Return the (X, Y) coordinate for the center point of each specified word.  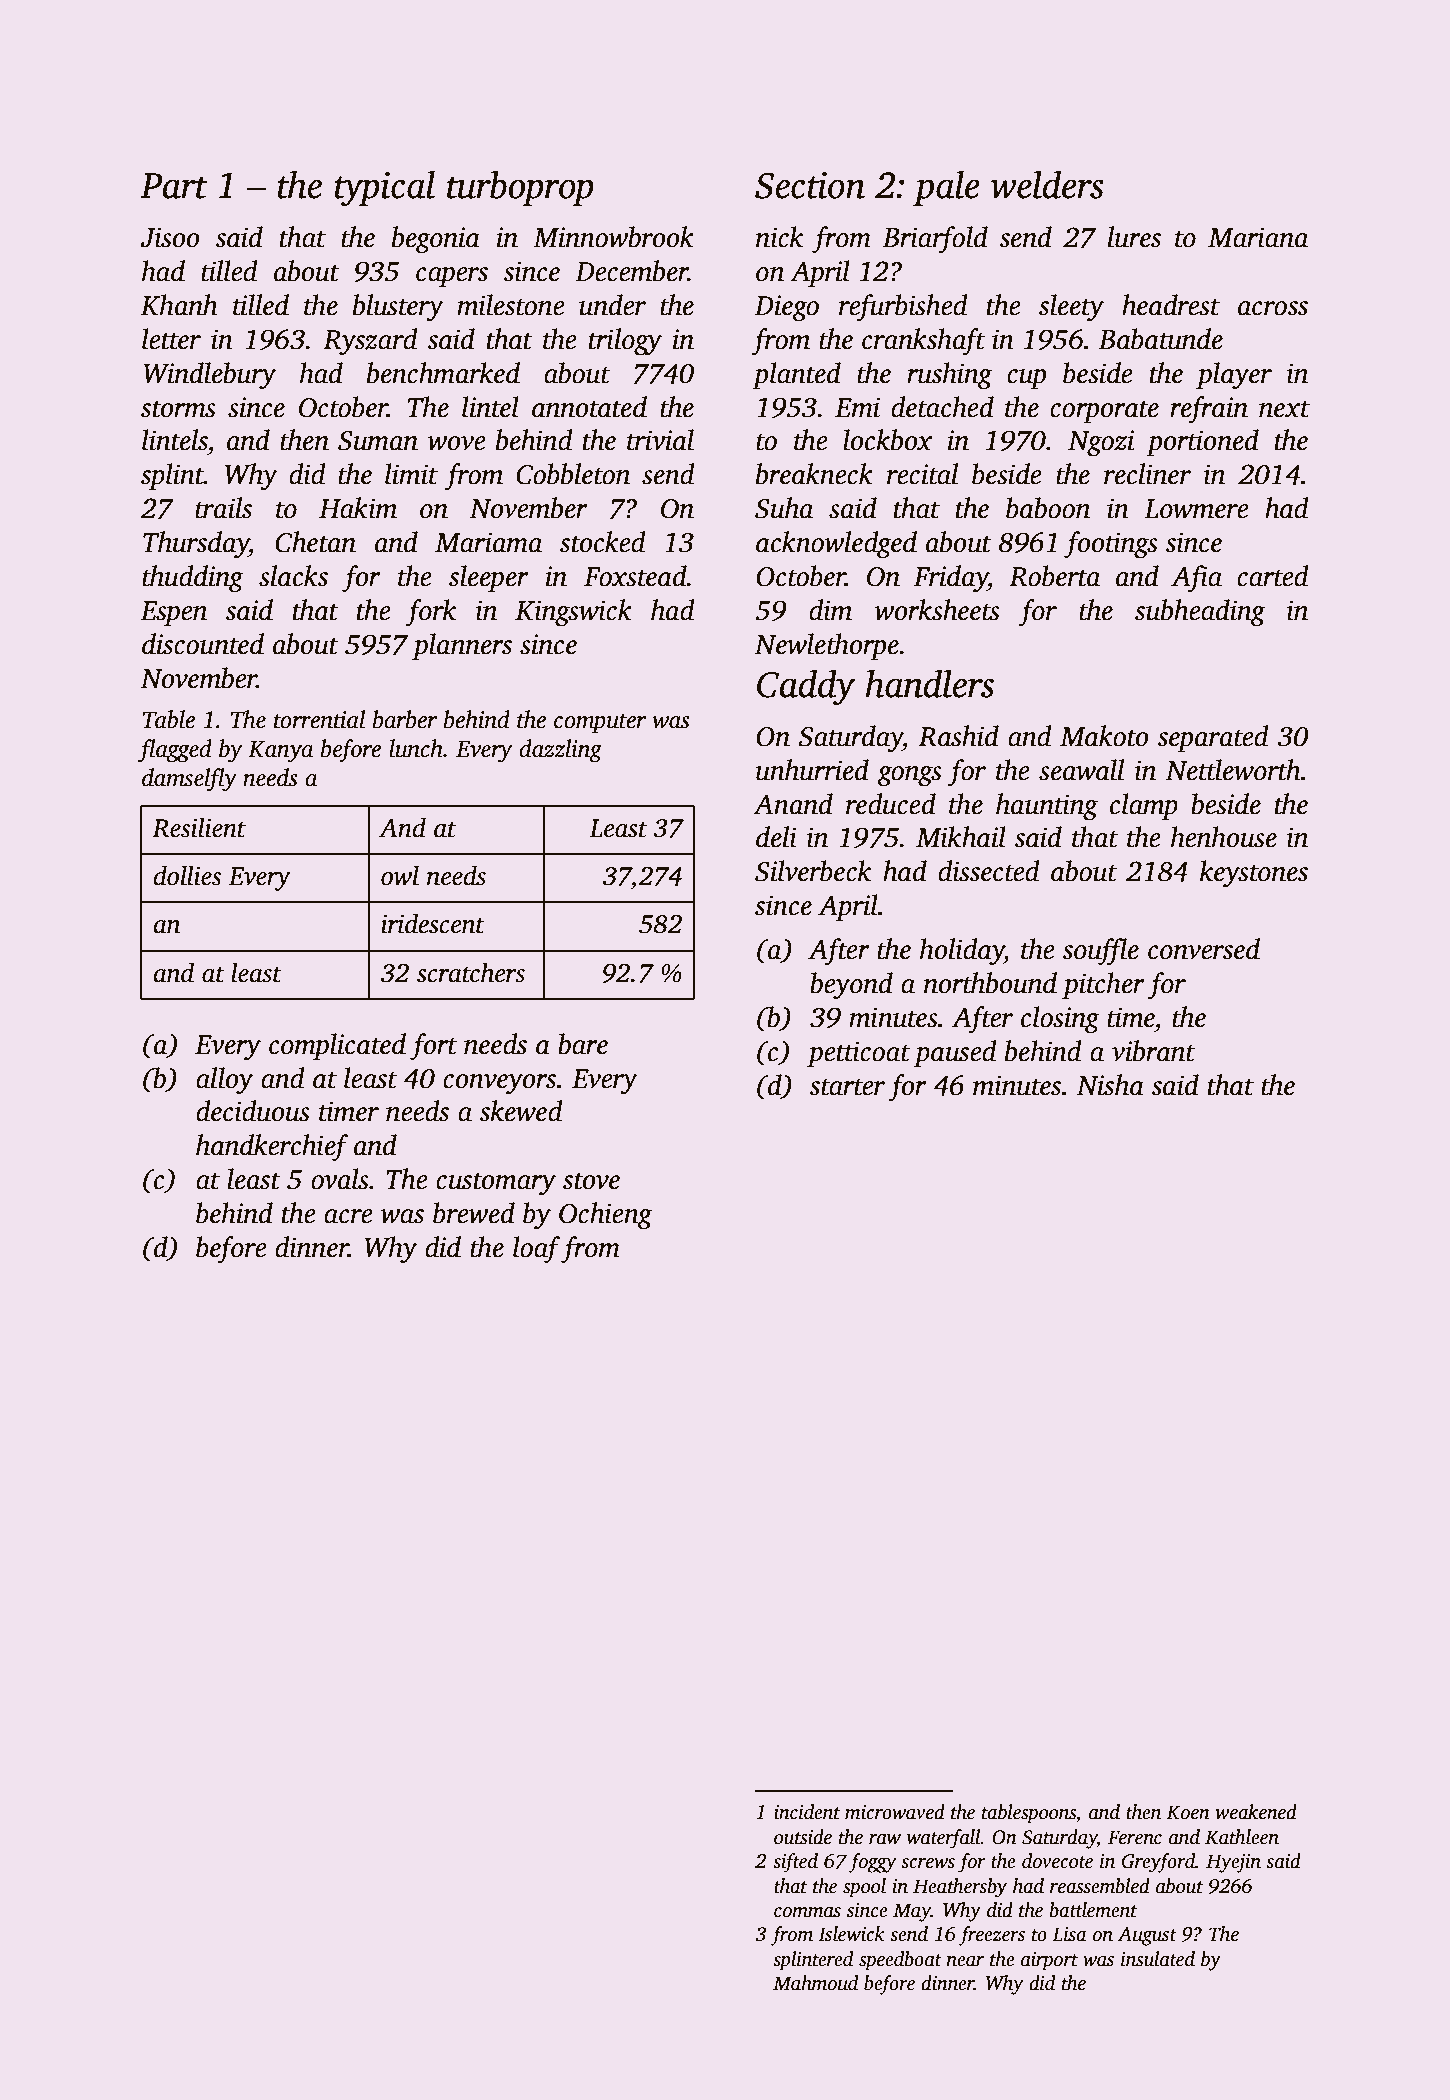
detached (942, 407)
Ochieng (605, 1216)
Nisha (1110, 1085)
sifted (795, 1863)
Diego (787, 308)
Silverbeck (813, 871)
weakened (1256, 1812)
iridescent (433, 923)
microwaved (895, 1812)
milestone (510, 305)
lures (1134, 237)
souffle (1100, 952)
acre (348, 1216)
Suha (784, 508)
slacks (293, 576)
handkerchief (272, 1148)
